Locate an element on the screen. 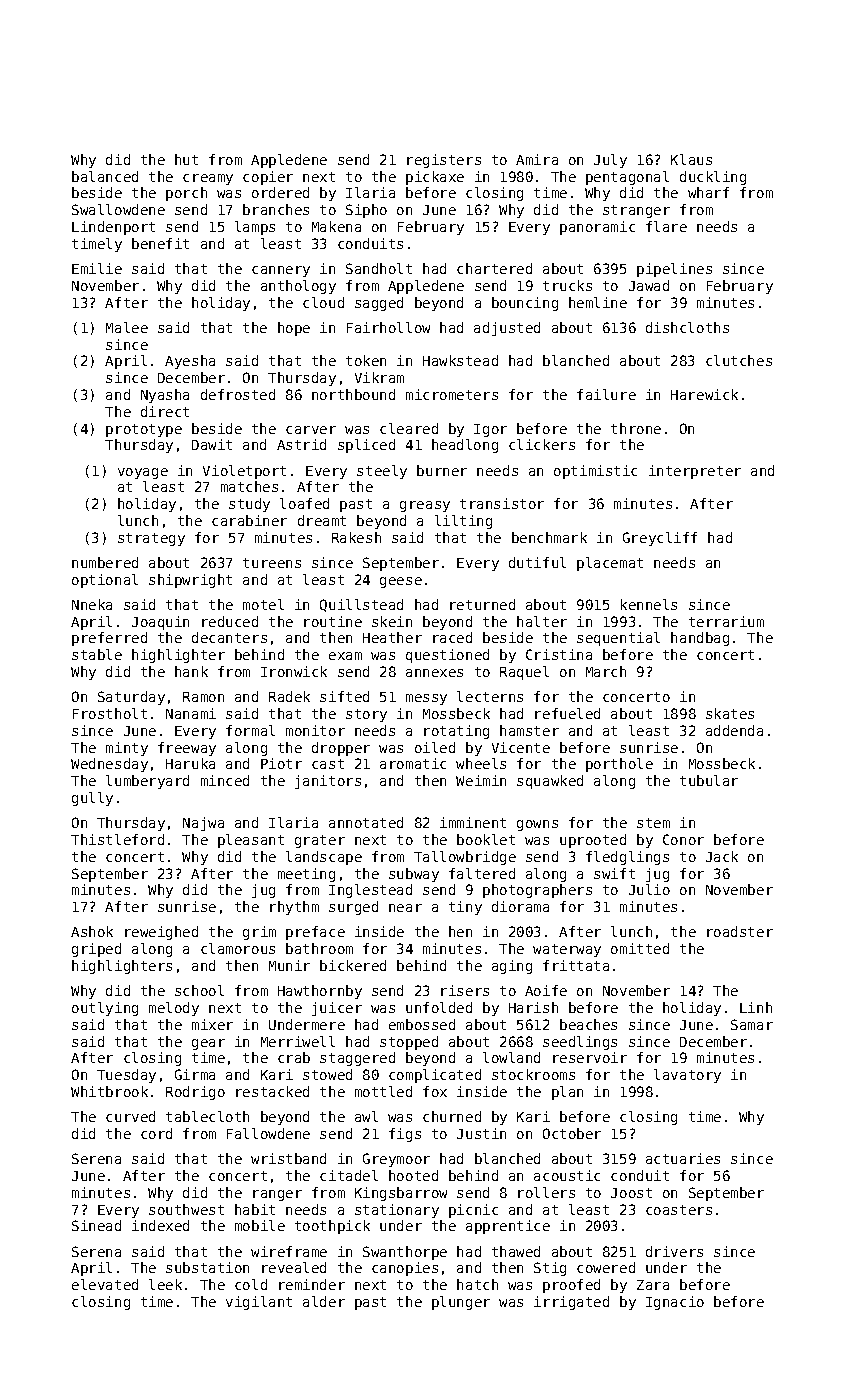 This screenshot has width=849, height=1400. pickaxe is located at coordinates (435, 178).
